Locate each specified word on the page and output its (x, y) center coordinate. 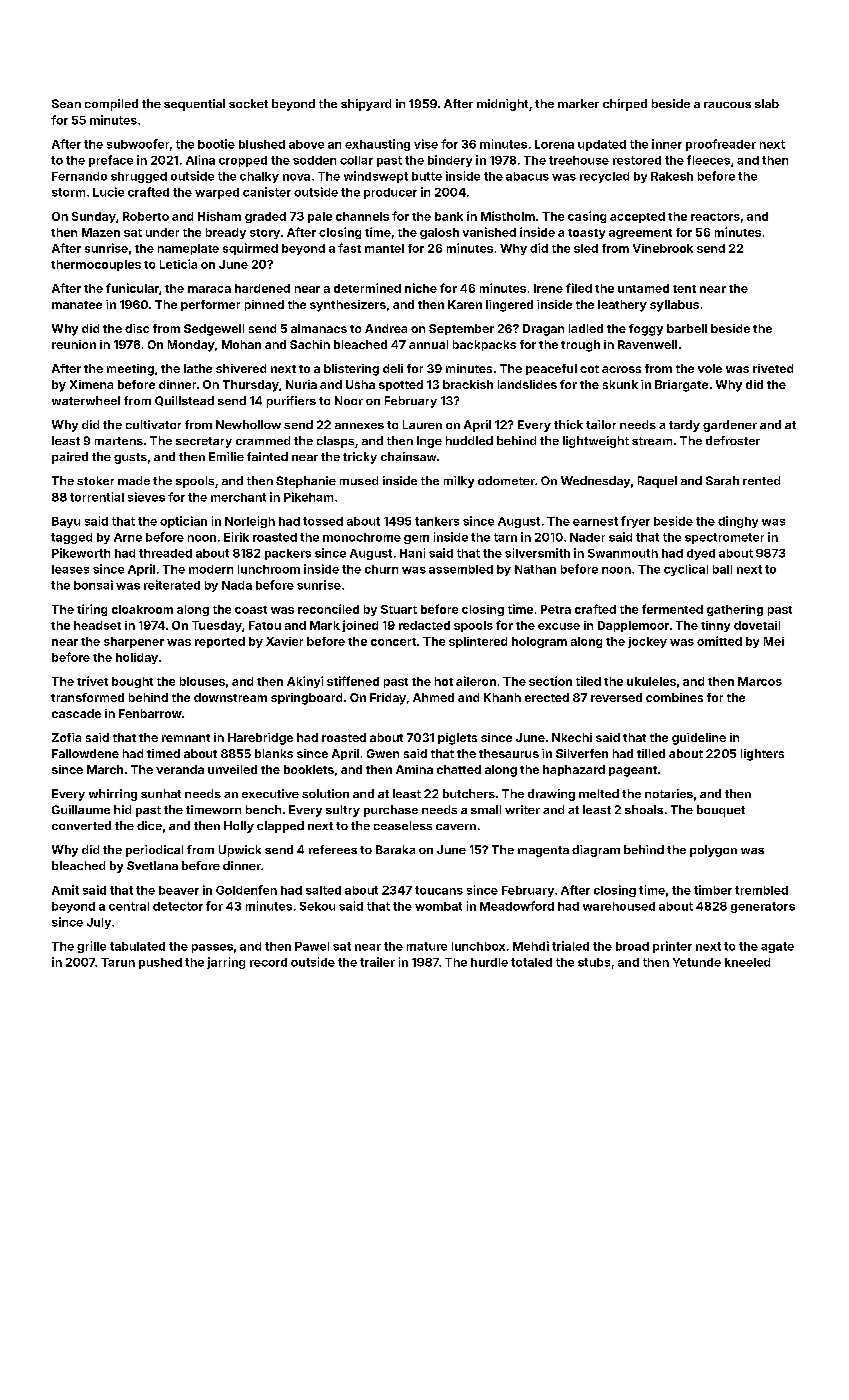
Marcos (760, 681)
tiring (92, 610)
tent (684, 289)
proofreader (721, 145)
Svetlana (152, 865)
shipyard (366, 105)
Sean (66, 103)
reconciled (328, 609)
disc (137, 328)
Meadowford (517, 906)
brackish (468, 384)
